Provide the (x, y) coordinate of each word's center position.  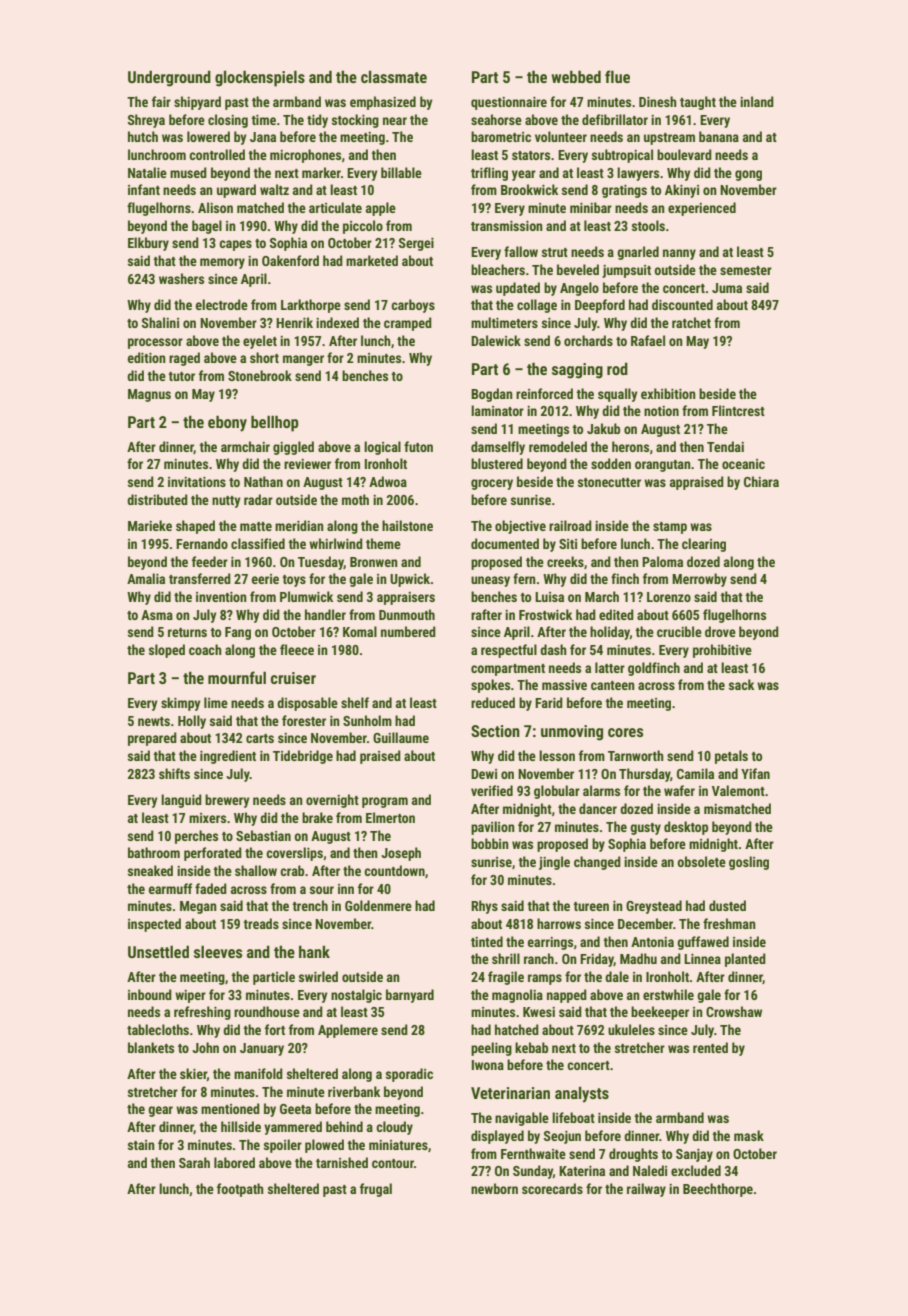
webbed (576, 77)
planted (745, 960)
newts (154, 721)
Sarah (194, 1162)
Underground (169, 79)
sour (322, 890)
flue (617, 76)
